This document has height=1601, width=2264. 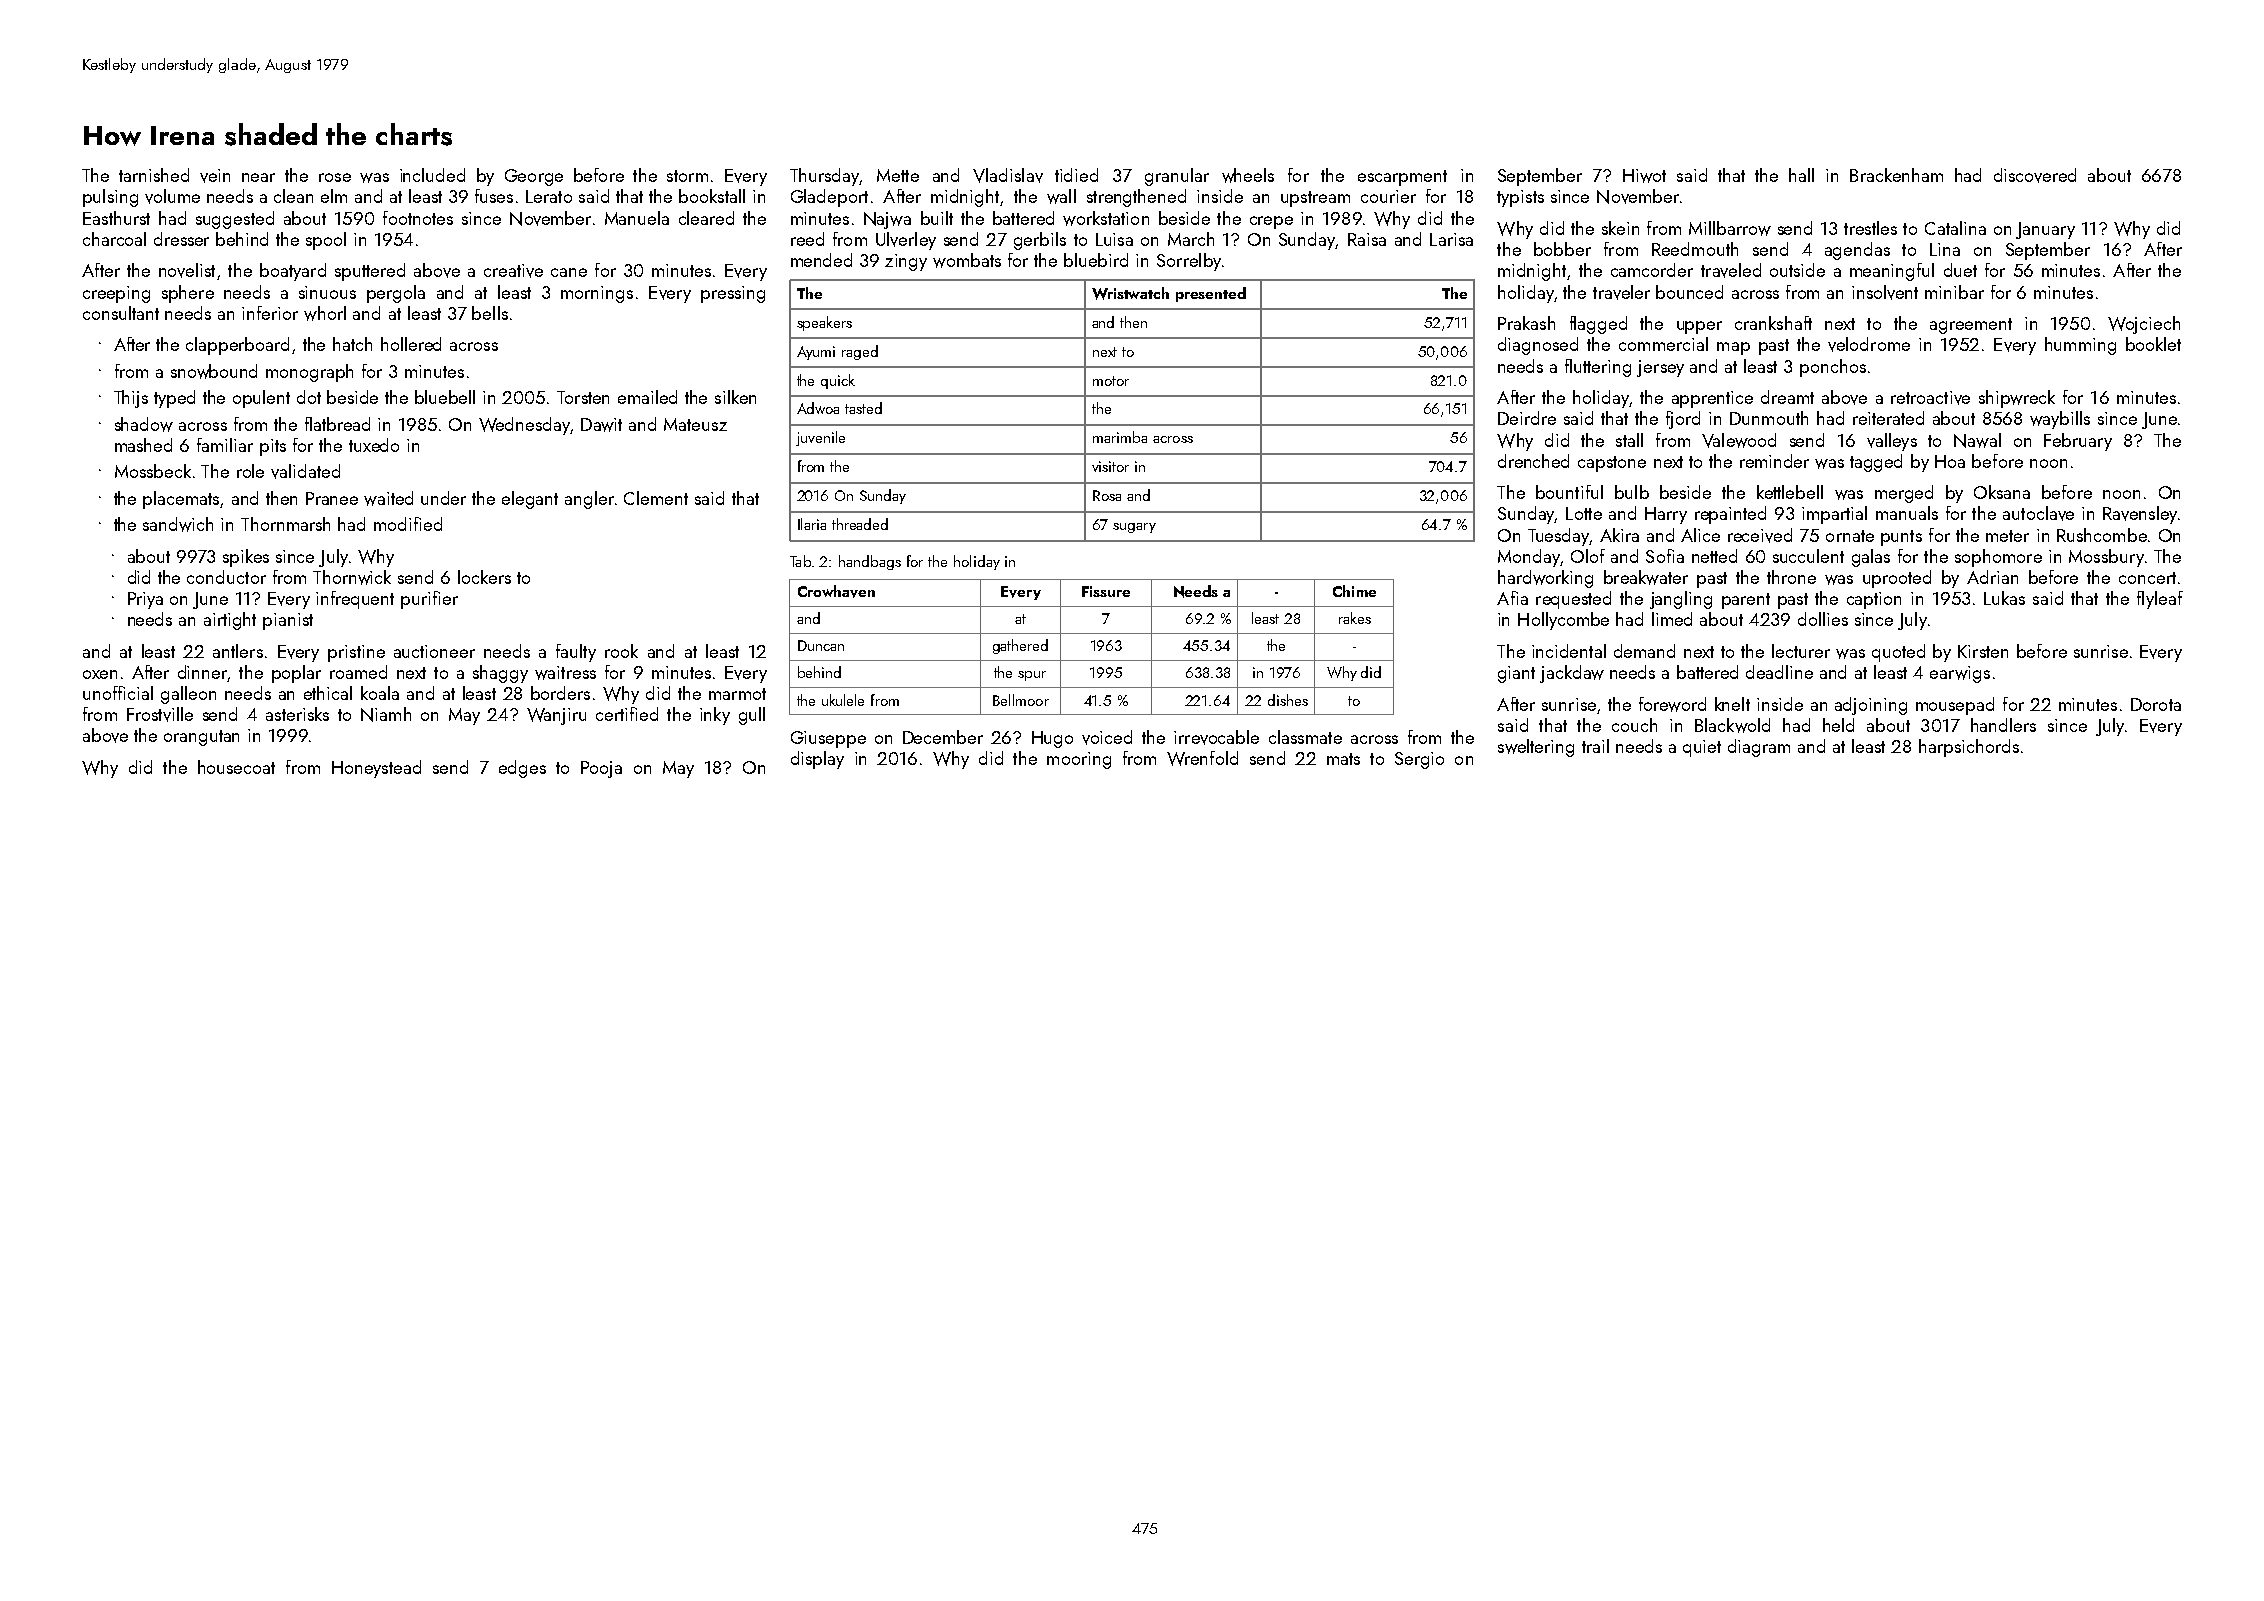 I want to click on wall, so click(x=1061, y=196).
